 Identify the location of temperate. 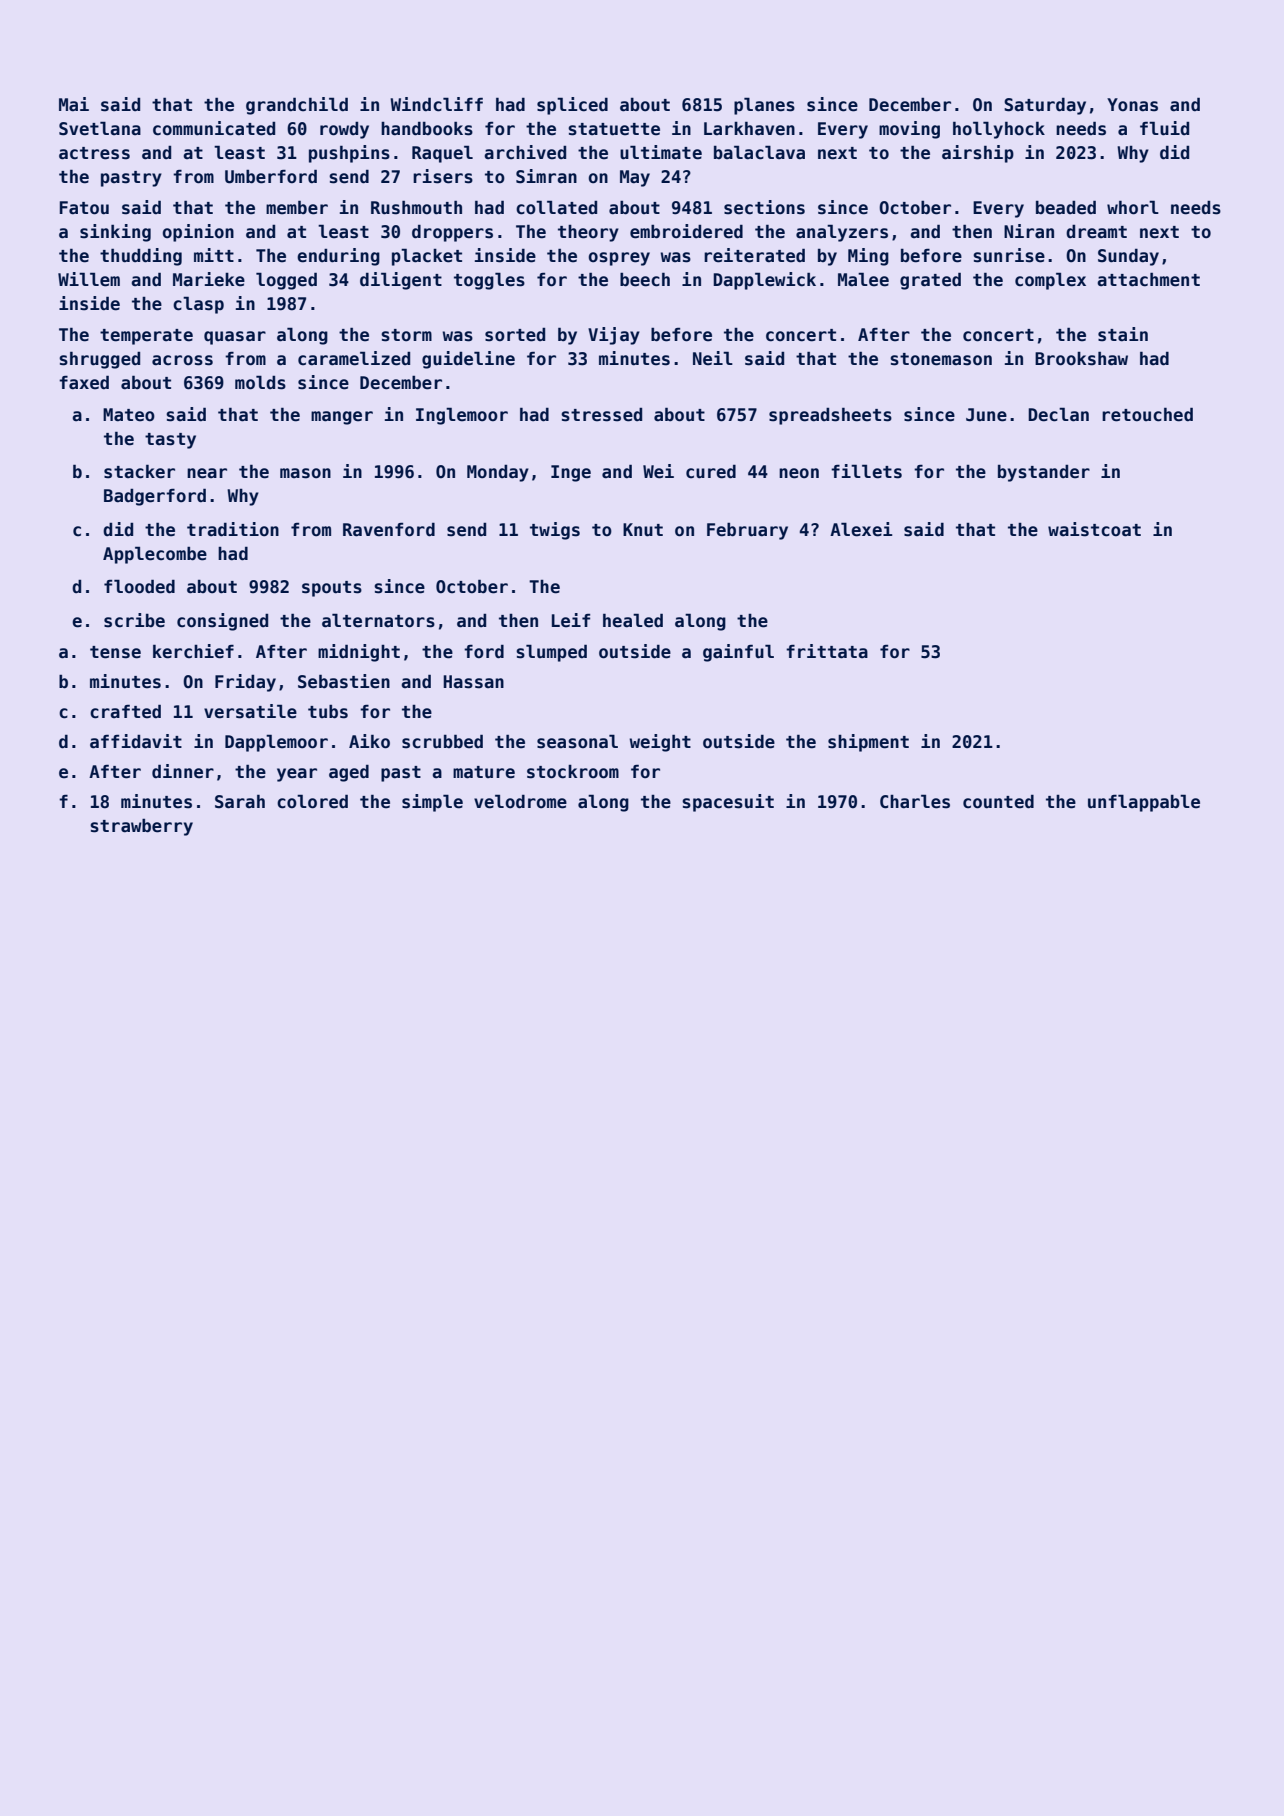
(146, 337).
